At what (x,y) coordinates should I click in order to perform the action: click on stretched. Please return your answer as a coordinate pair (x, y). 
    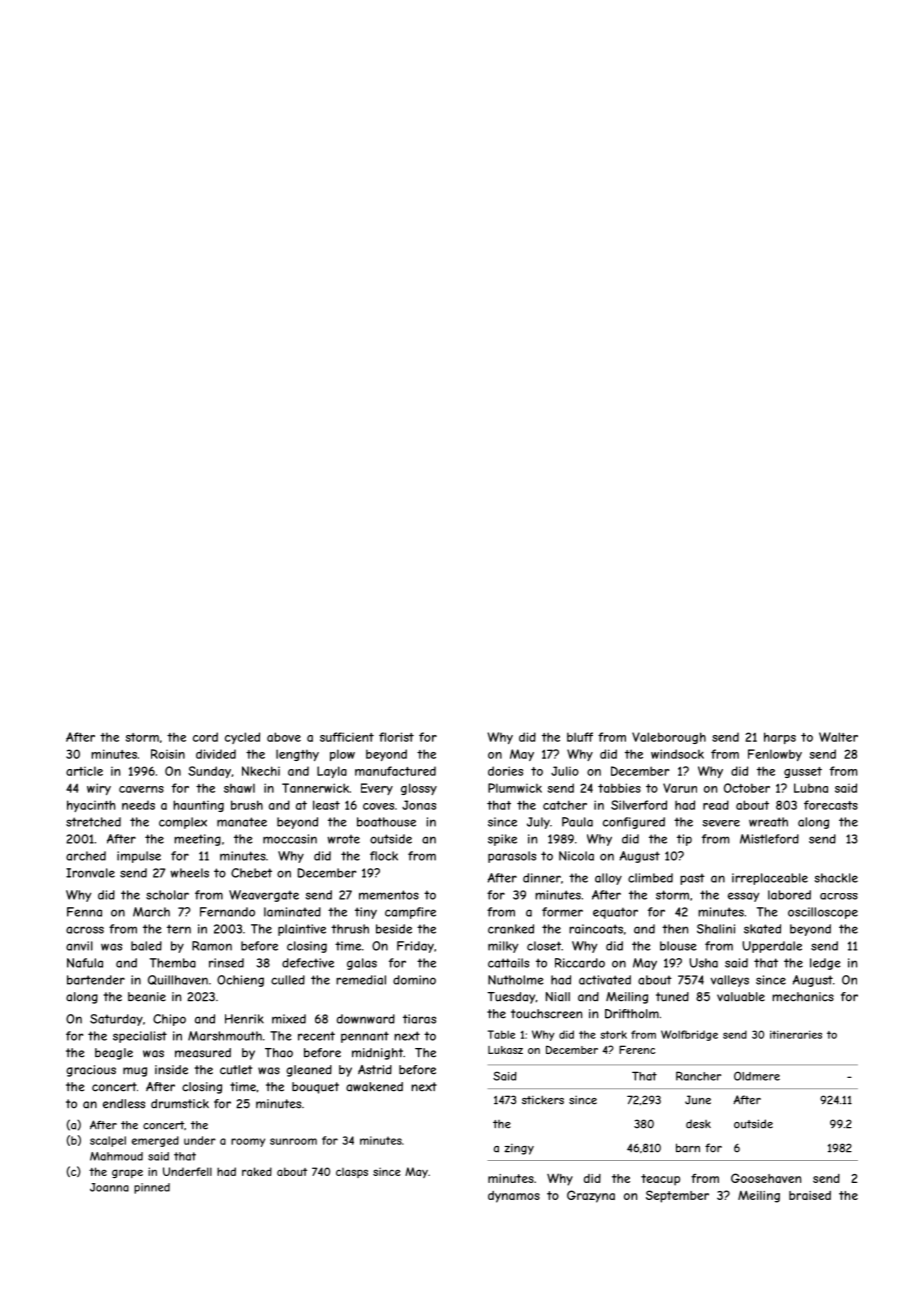
    Looking at the image, I should click on (93, 822).
